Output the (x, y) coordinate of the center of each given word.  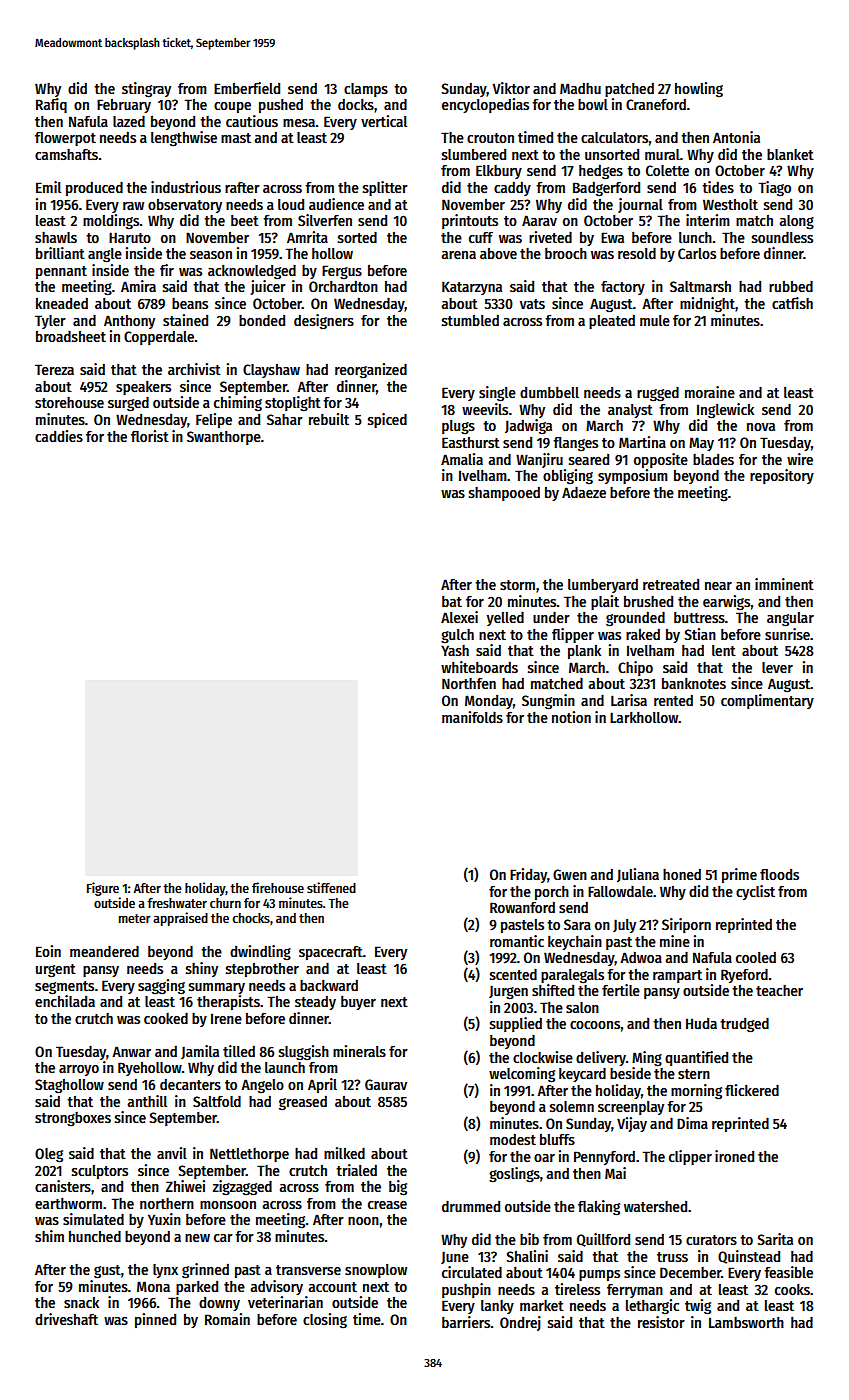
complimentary (767, 701)
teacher (779, 990)
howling (699, 90)
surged (128, 404)
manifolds (472, 717)
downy (219, 1304)
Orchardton (343, 286)
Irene (226, 1018)
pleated (612, 321)
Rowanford (522, 907)
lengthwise (184, 139)
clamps (366, 90)
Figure (103, 889)
